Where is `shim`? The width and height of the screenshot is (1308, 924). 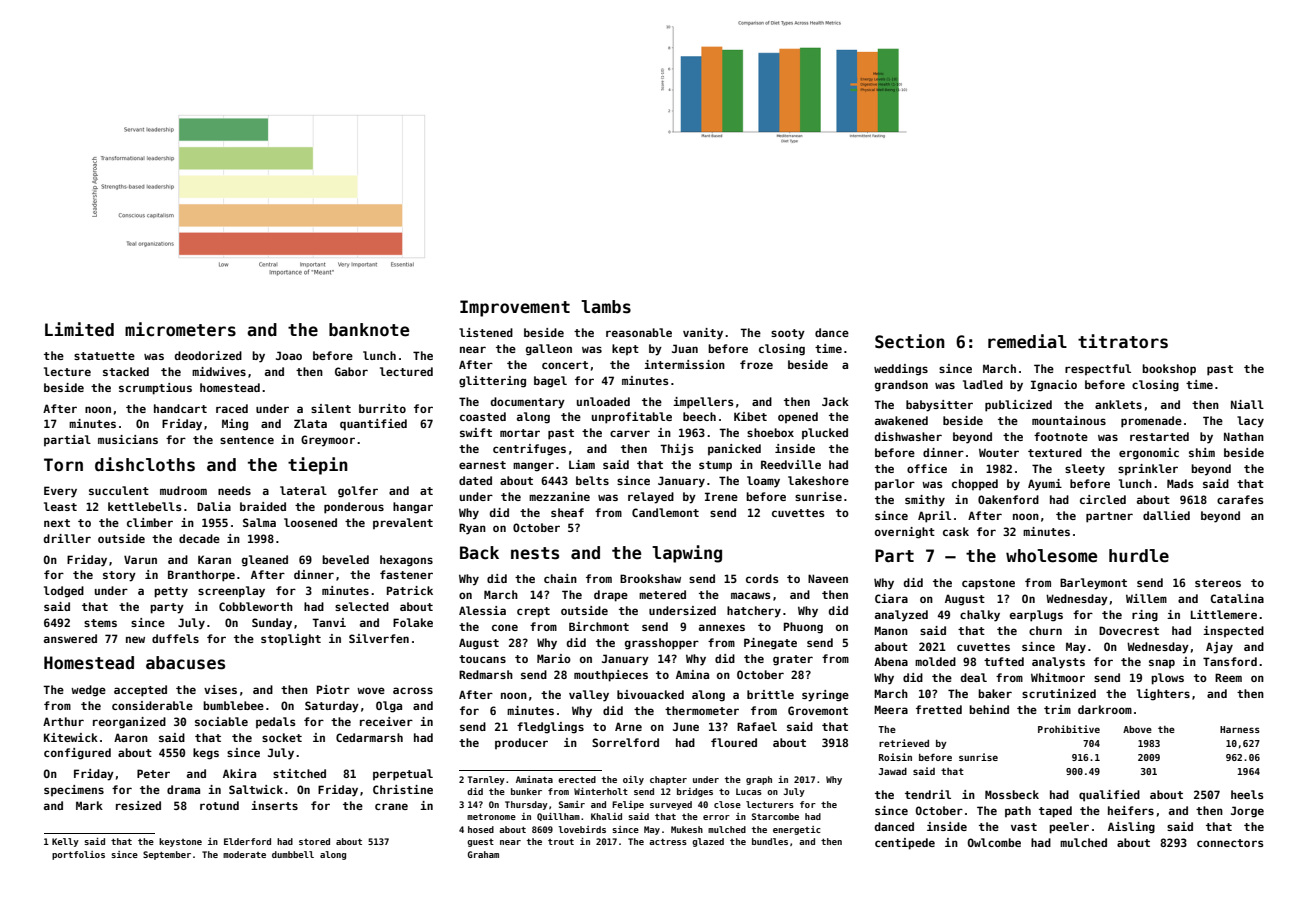 shim is located at coordinates (1202, 452).
